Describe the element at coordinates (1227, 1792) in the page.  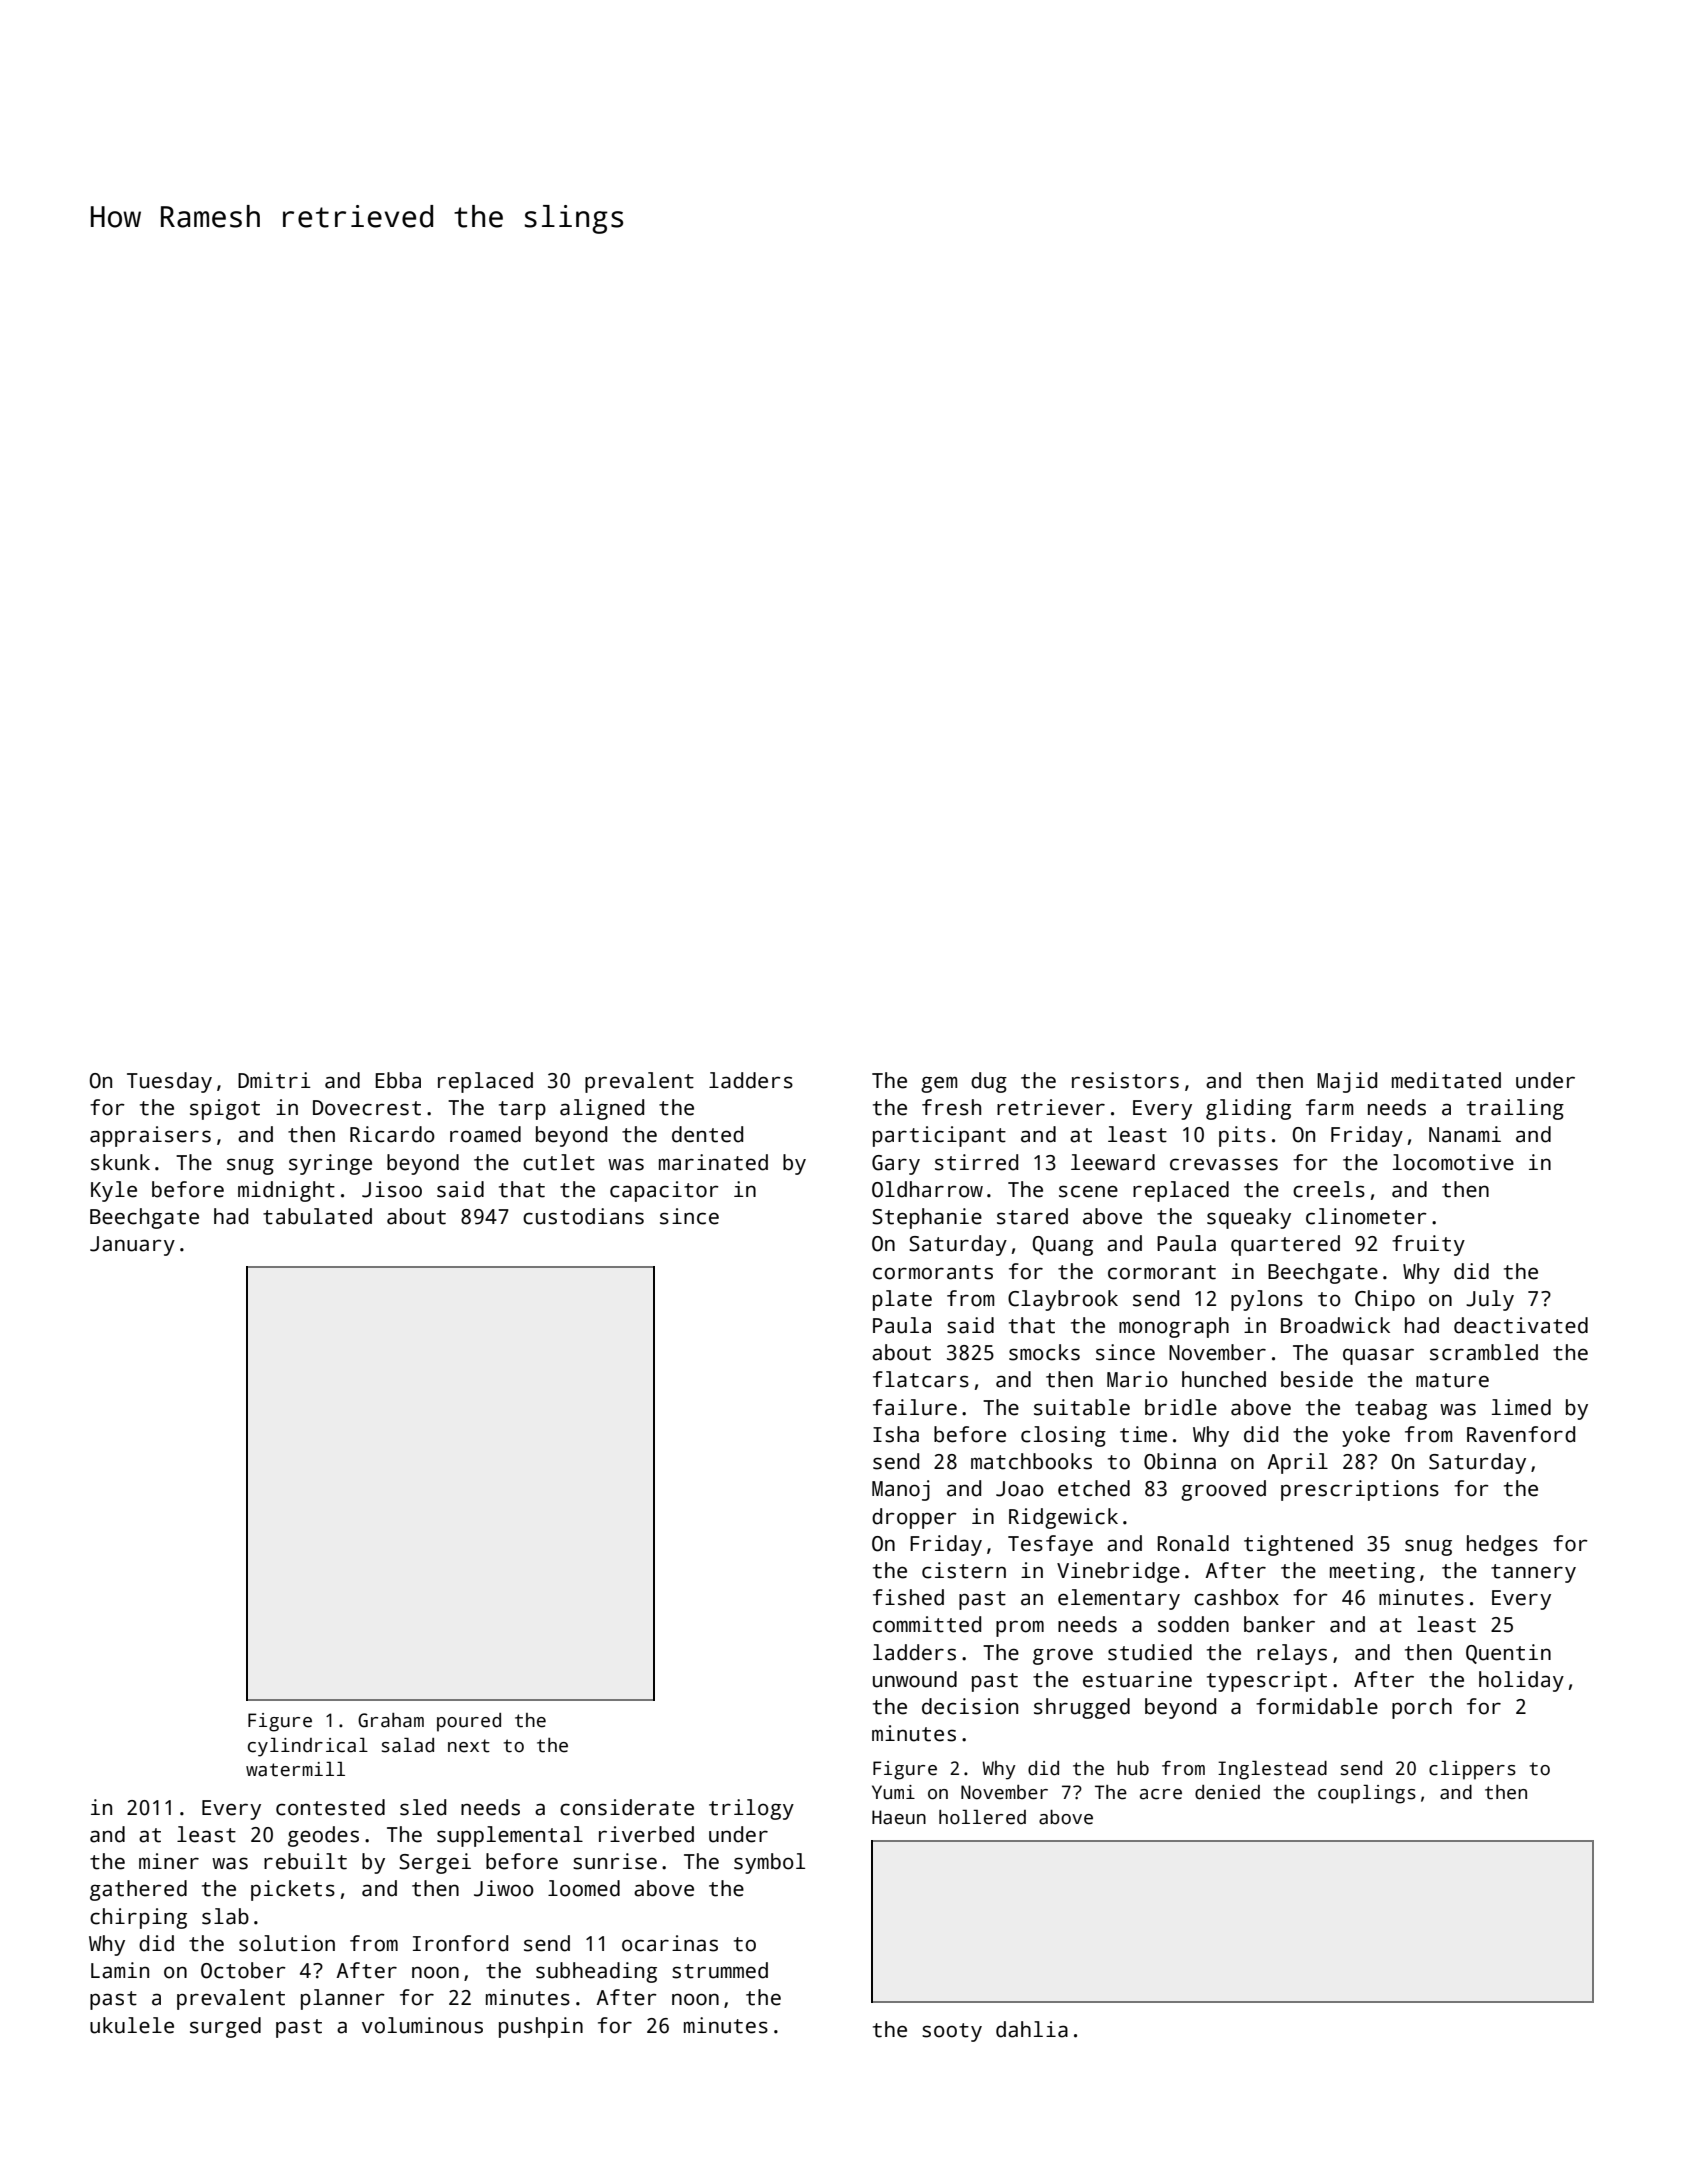
I see `denied` at that location.
